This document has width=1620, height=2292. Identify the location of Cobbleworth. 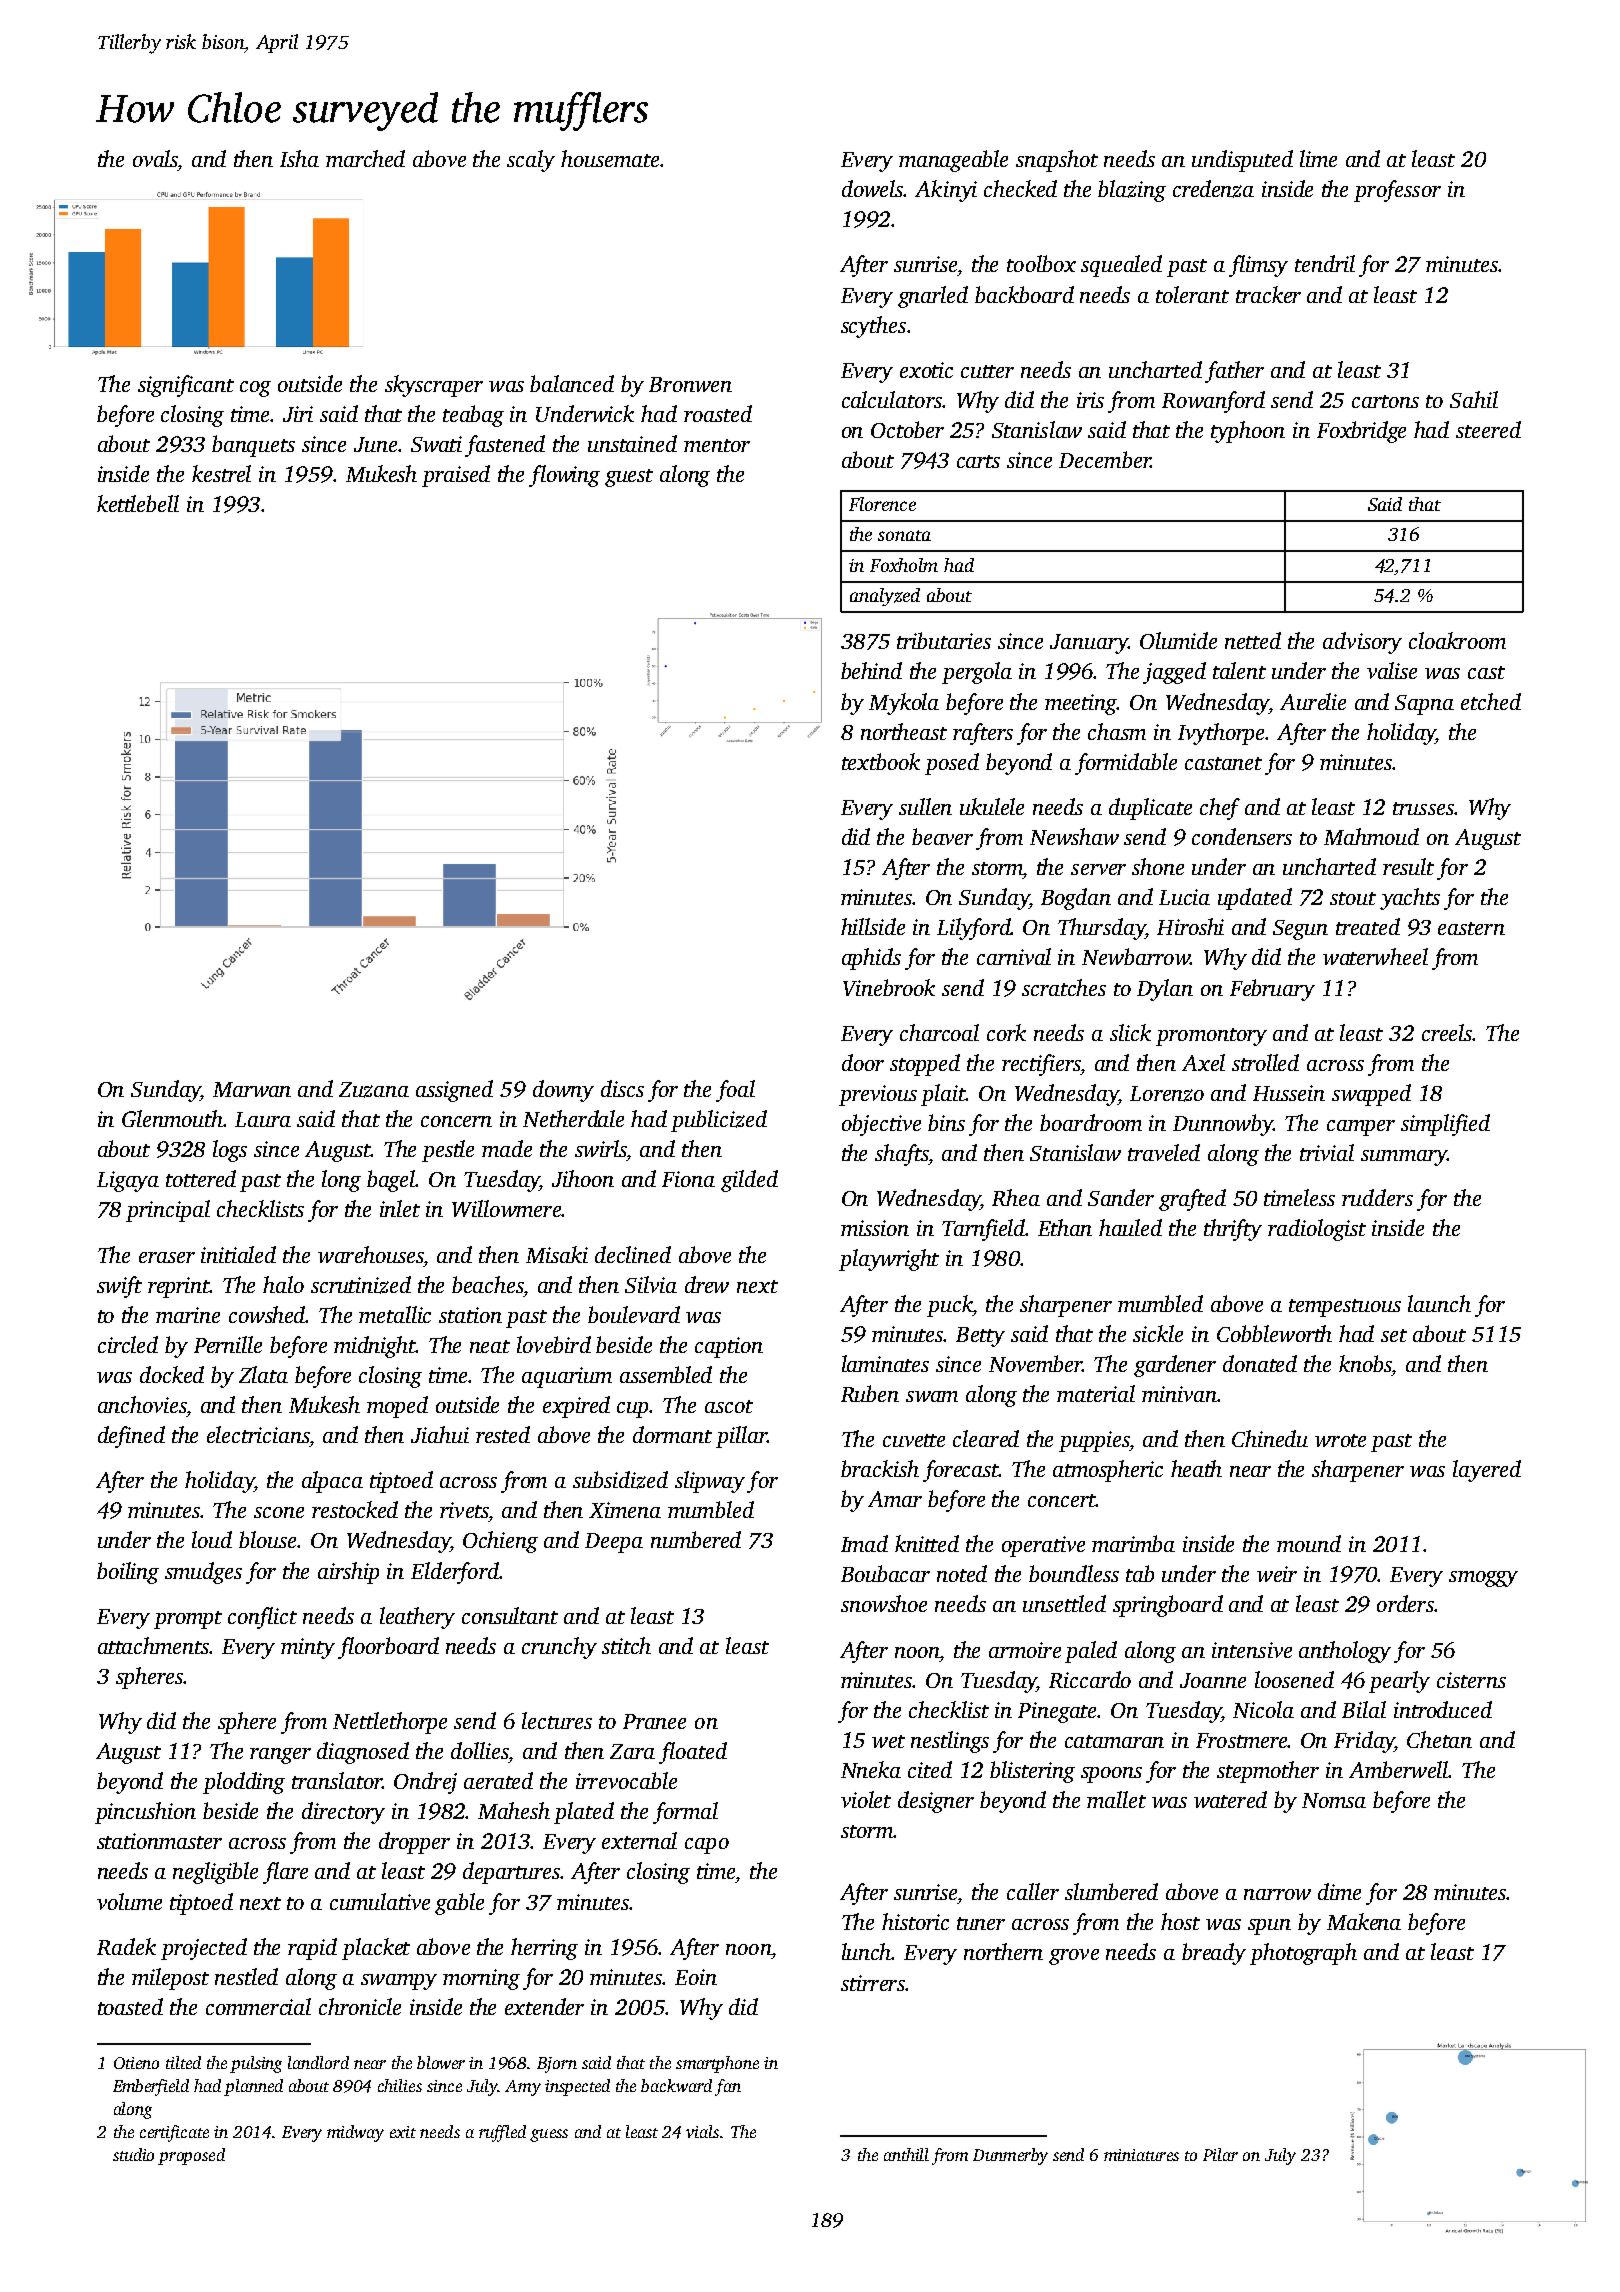
(1274, 1333).
